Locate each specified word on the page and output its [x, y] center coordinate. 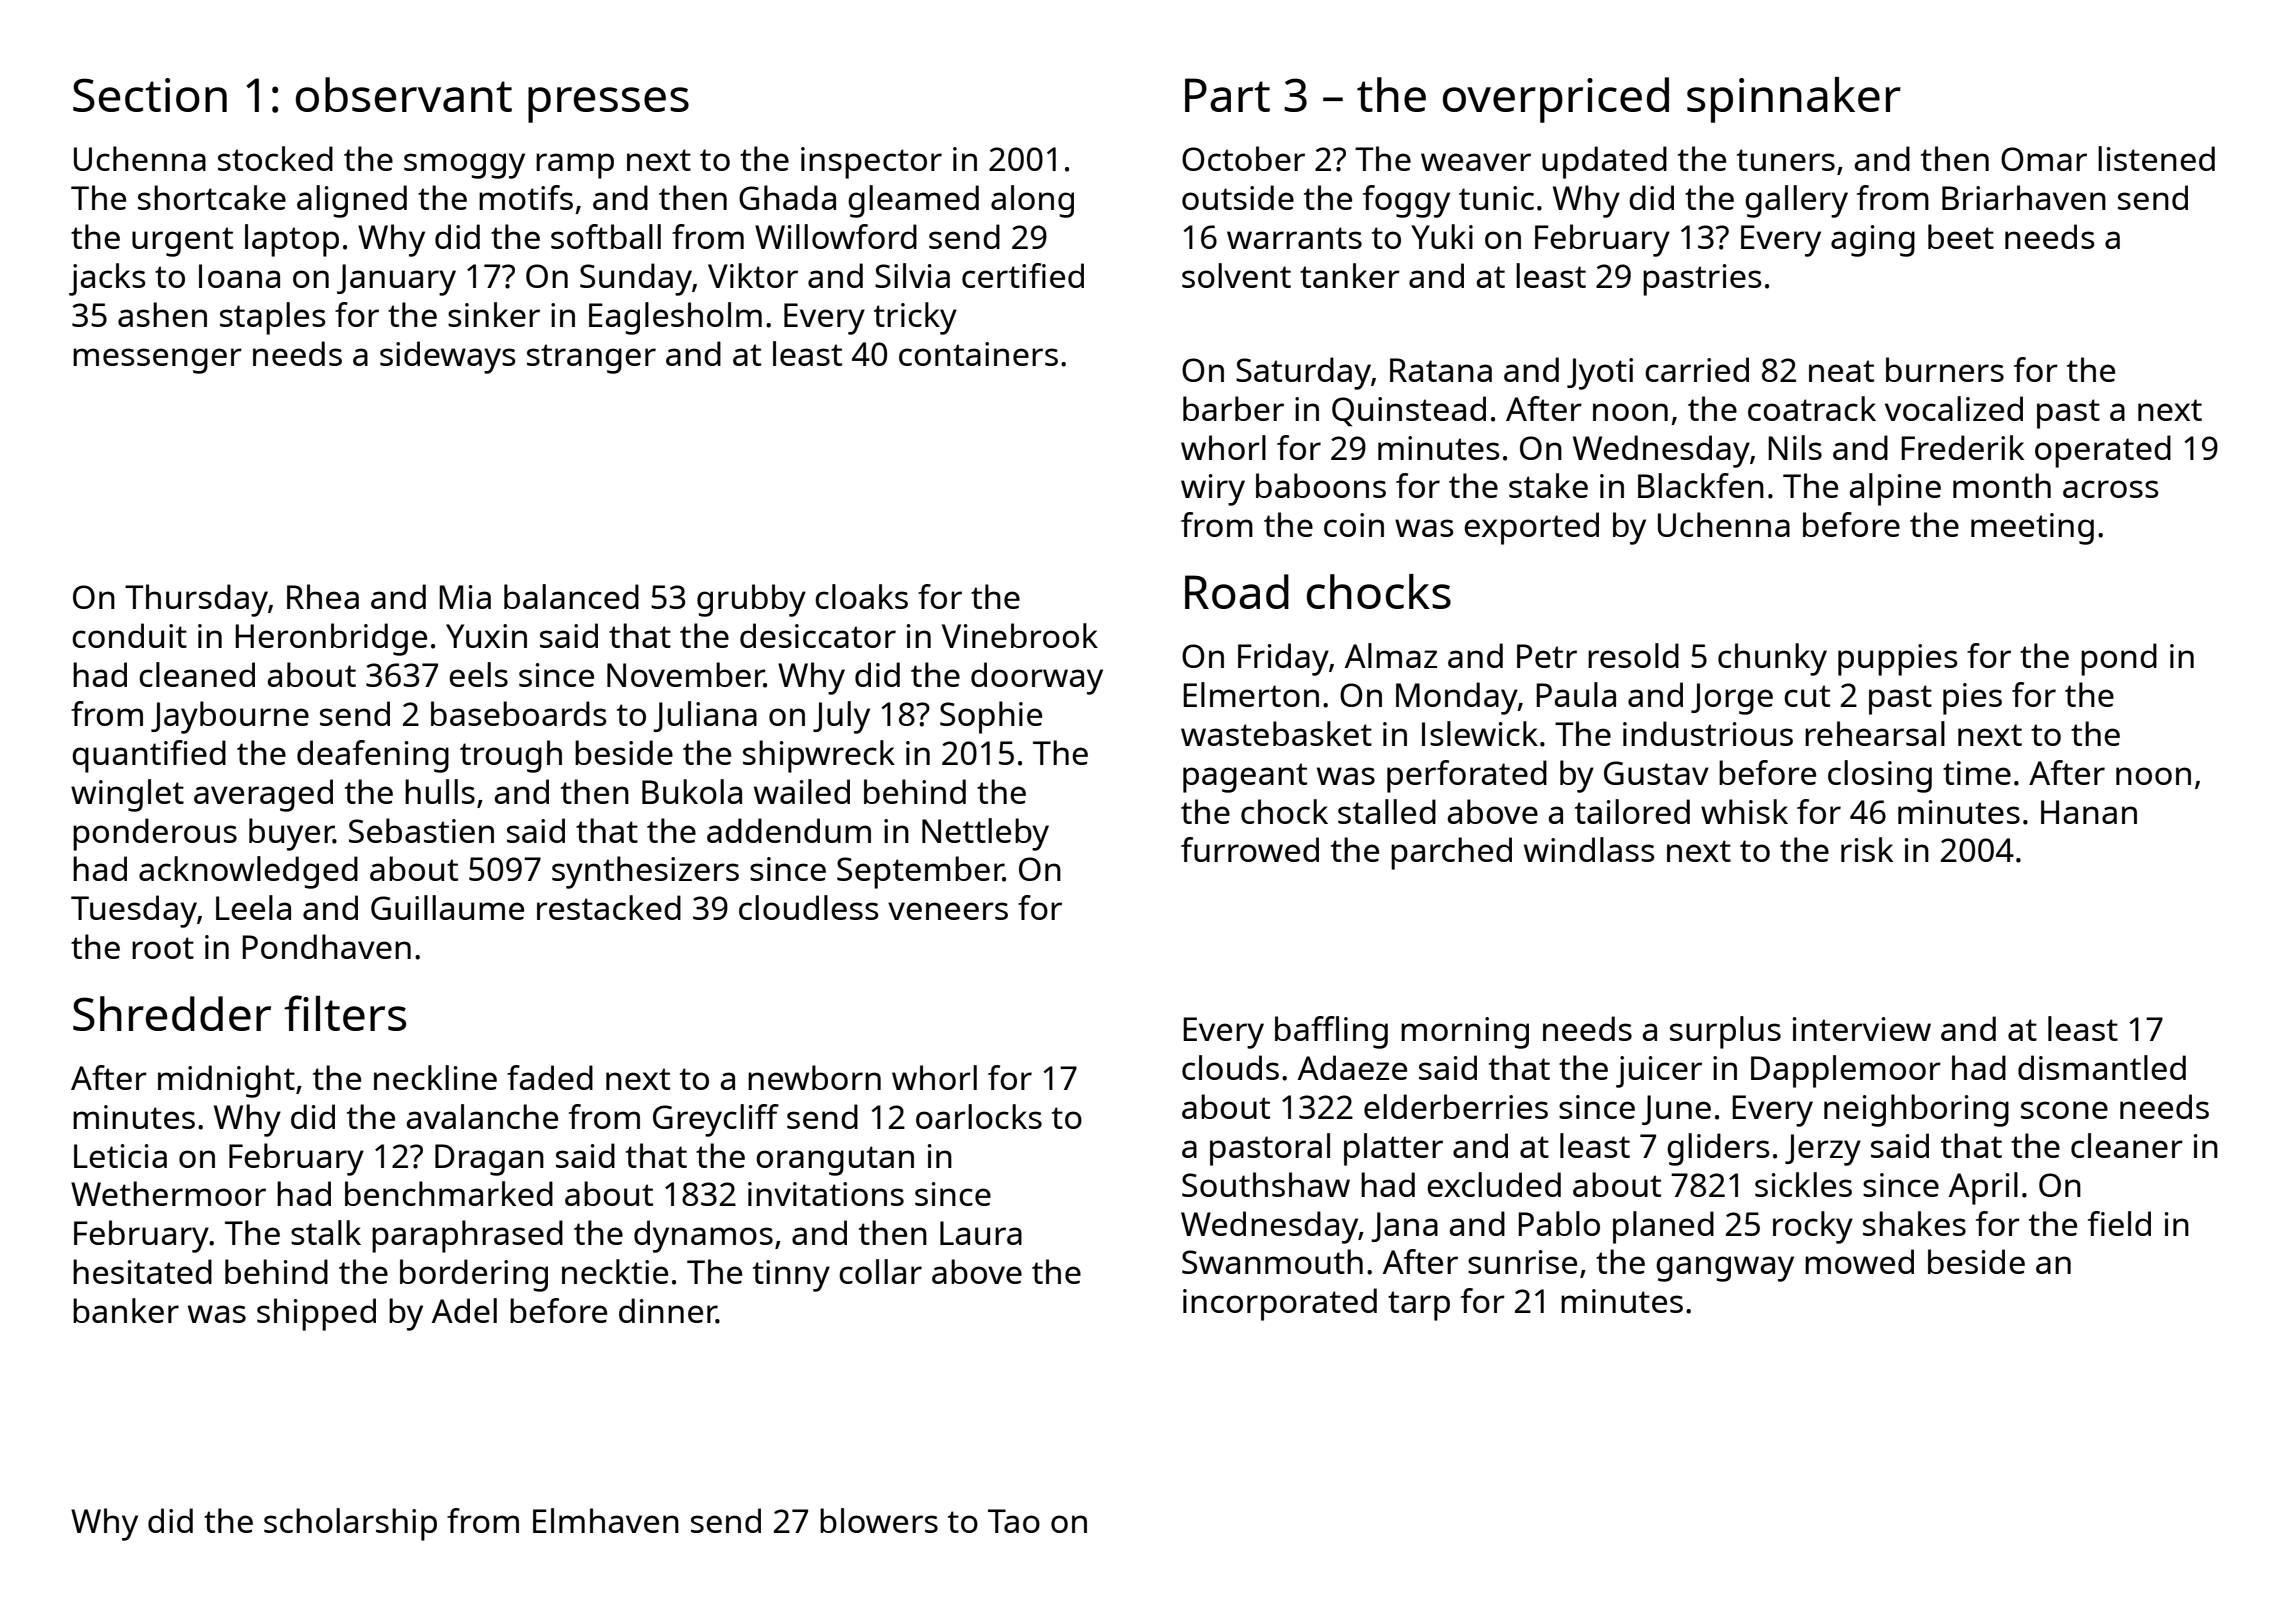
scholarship [350, 1524]
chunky [1772, 659]
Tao [1014, 1521]
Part [1227, 95]
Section [150, 95]
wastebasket [1276, 733]
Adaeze [1352, 1067]
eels [478, 674]
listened [2156, 158]
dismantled [2102, 1067]
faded [550, 1077]
